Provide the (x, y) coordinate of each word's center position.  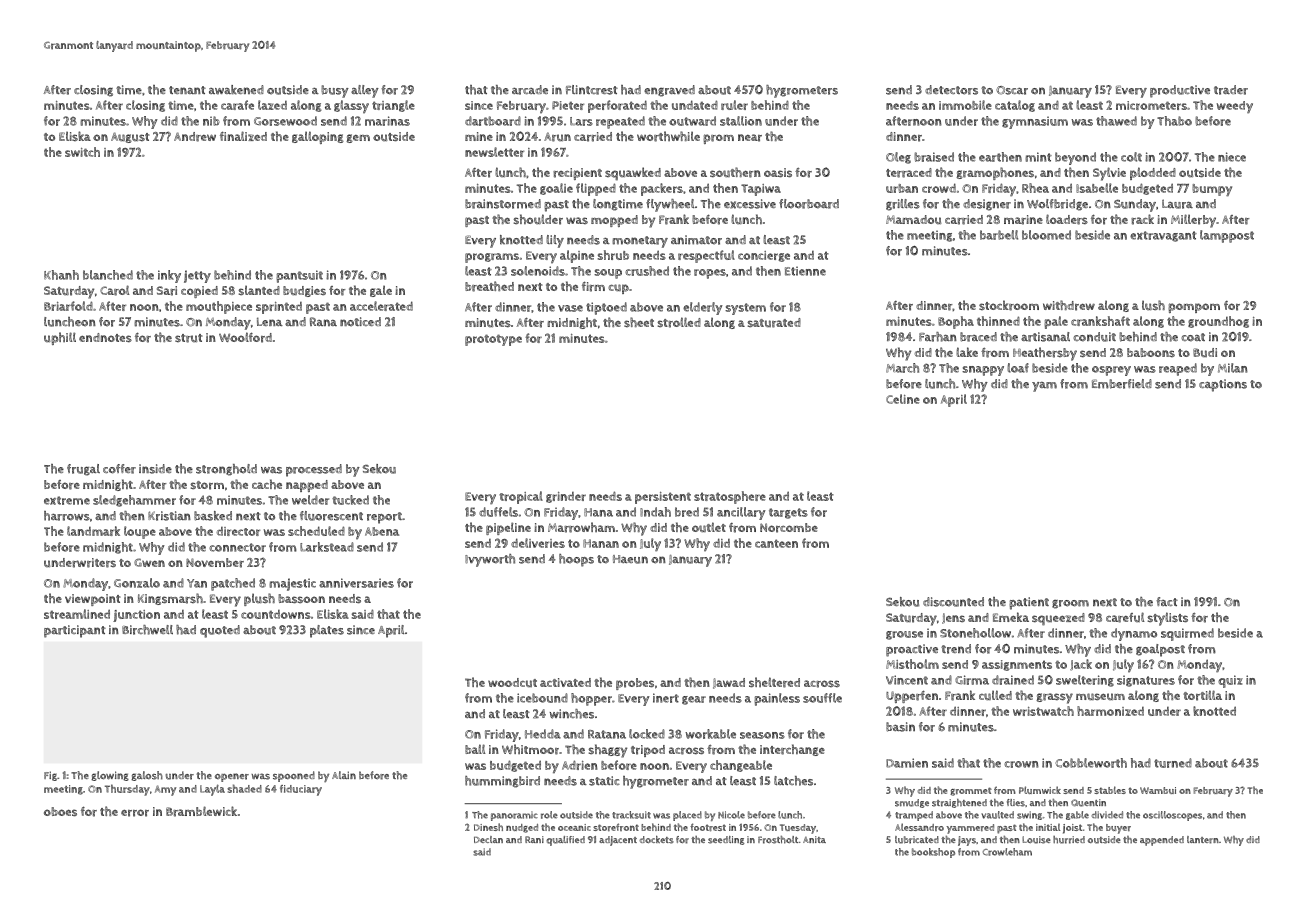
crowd (939, 188)
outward (692, 121)
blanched (108, 275)
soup (608, 274)
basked (213, 516)
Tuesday (798, 829)
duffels (498, 512)
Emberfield (1122, 384)
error (135, 813)
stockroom (1009, 305)
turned (1173, 763)
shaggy (608, 751)
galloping (318, 137)
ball (475, 749)
